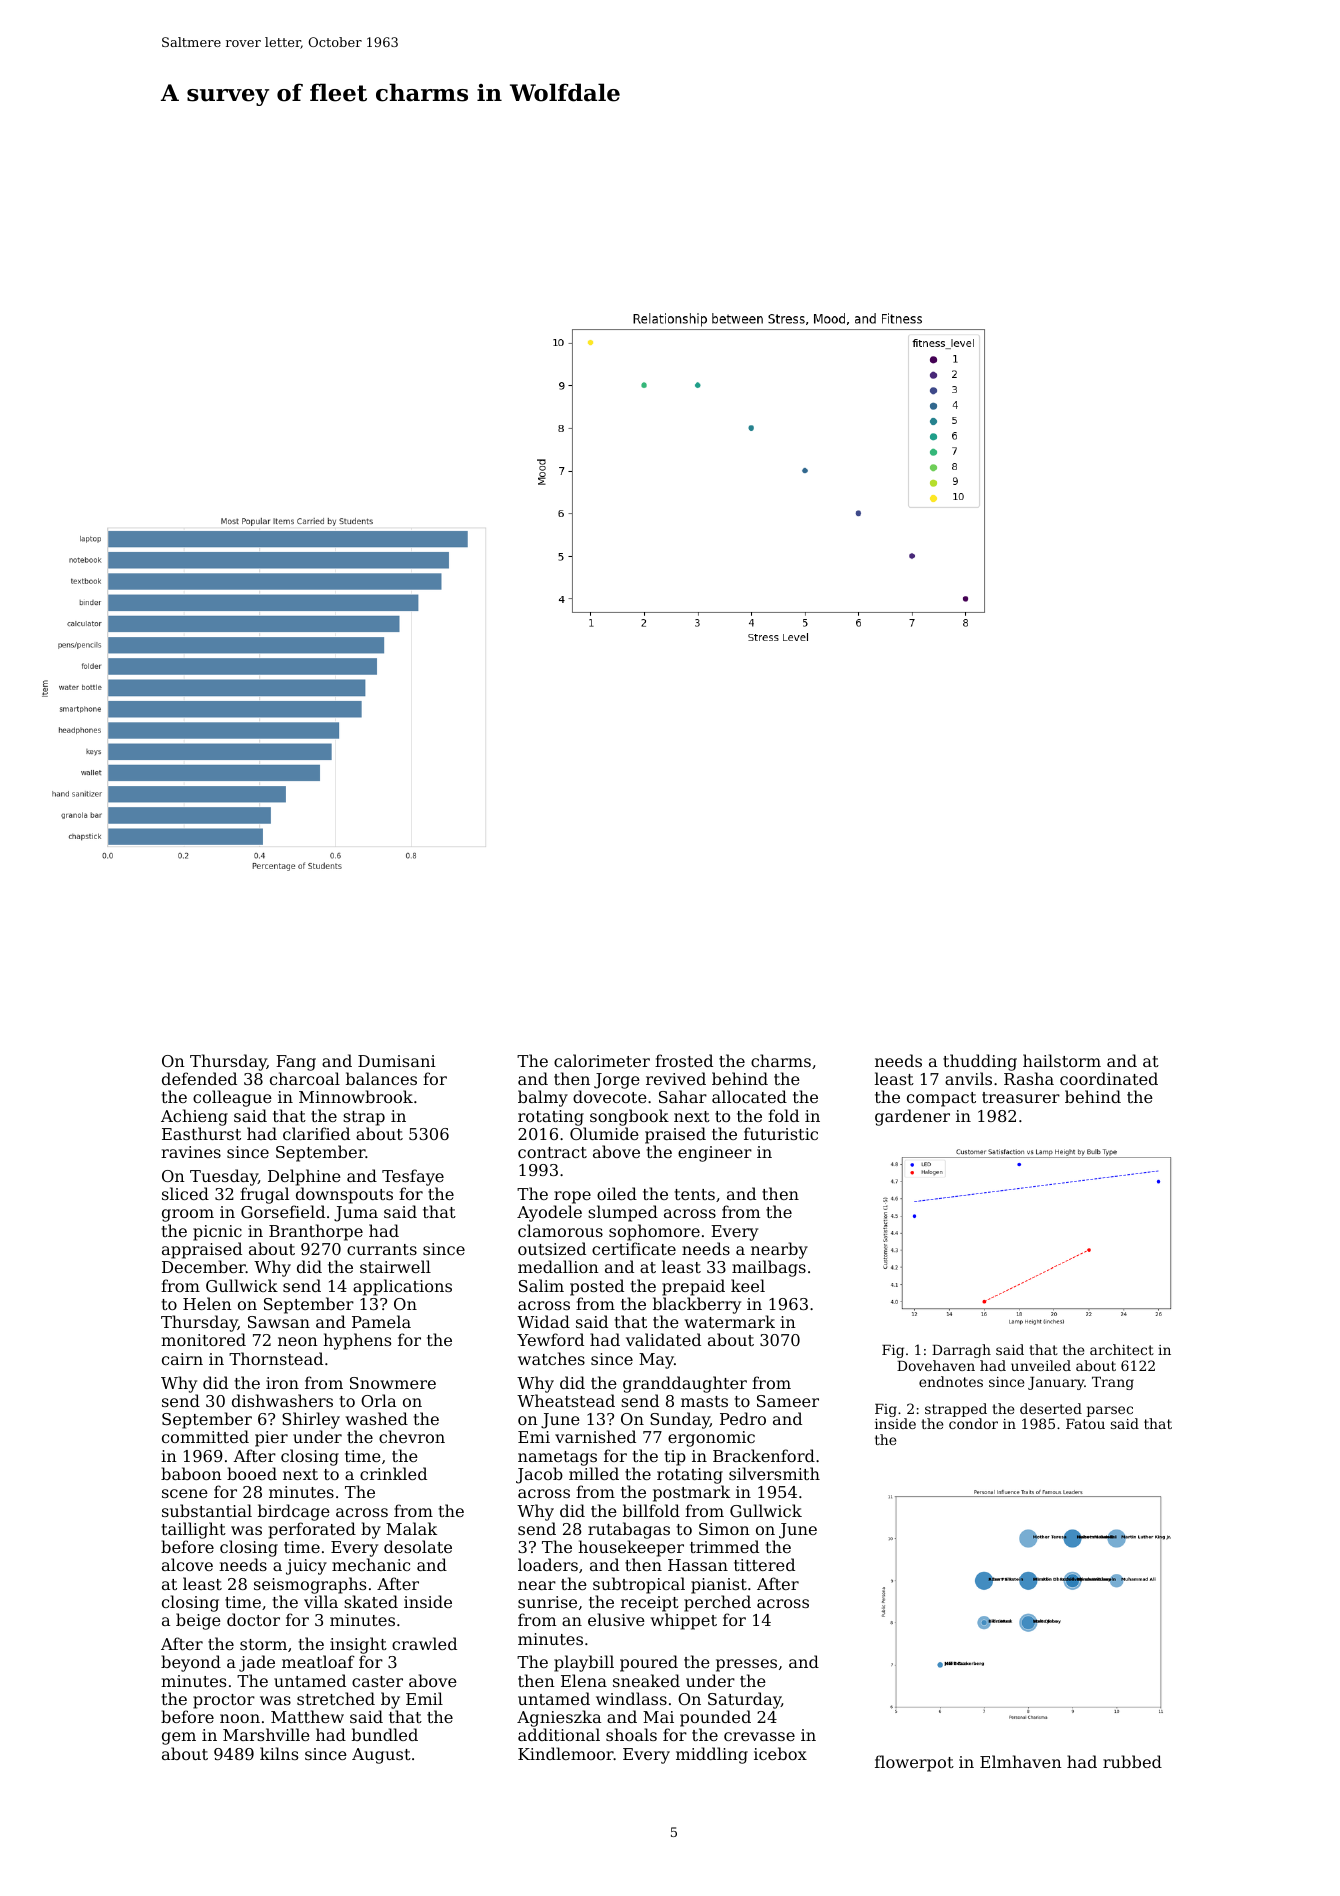 This page has height=1896, width=1340. What do you see at coordinates (683, 1096) in the page?
I see `Sahar` at bounding box center [683, 1096].
